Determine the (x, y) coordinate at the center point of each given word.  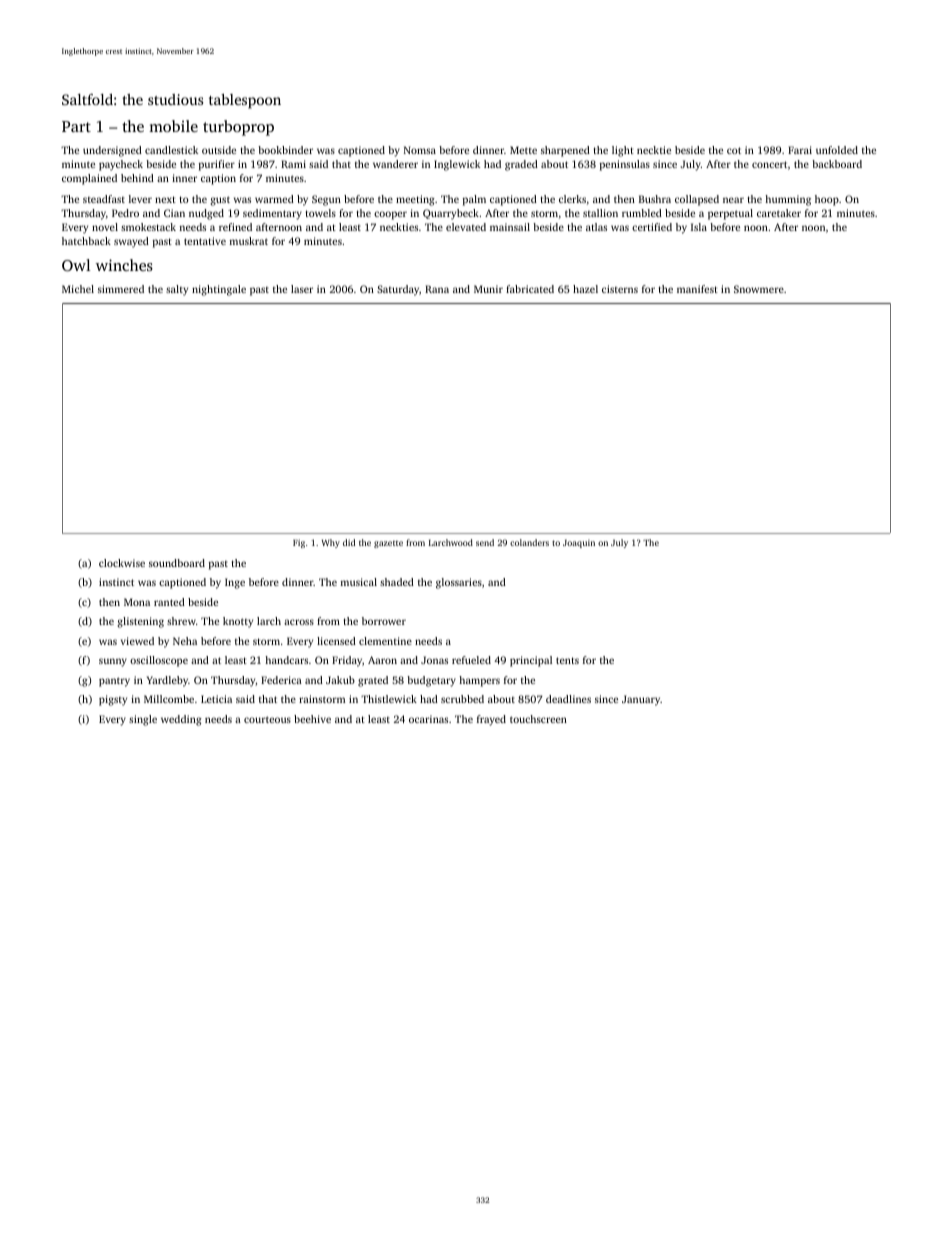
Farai (800, 150)
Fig (299, 543)
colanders (529, 542)
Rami (293, 164)
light (623, 151)
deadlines (568, 699)
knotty (238, 622)
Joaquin (579, 544)
